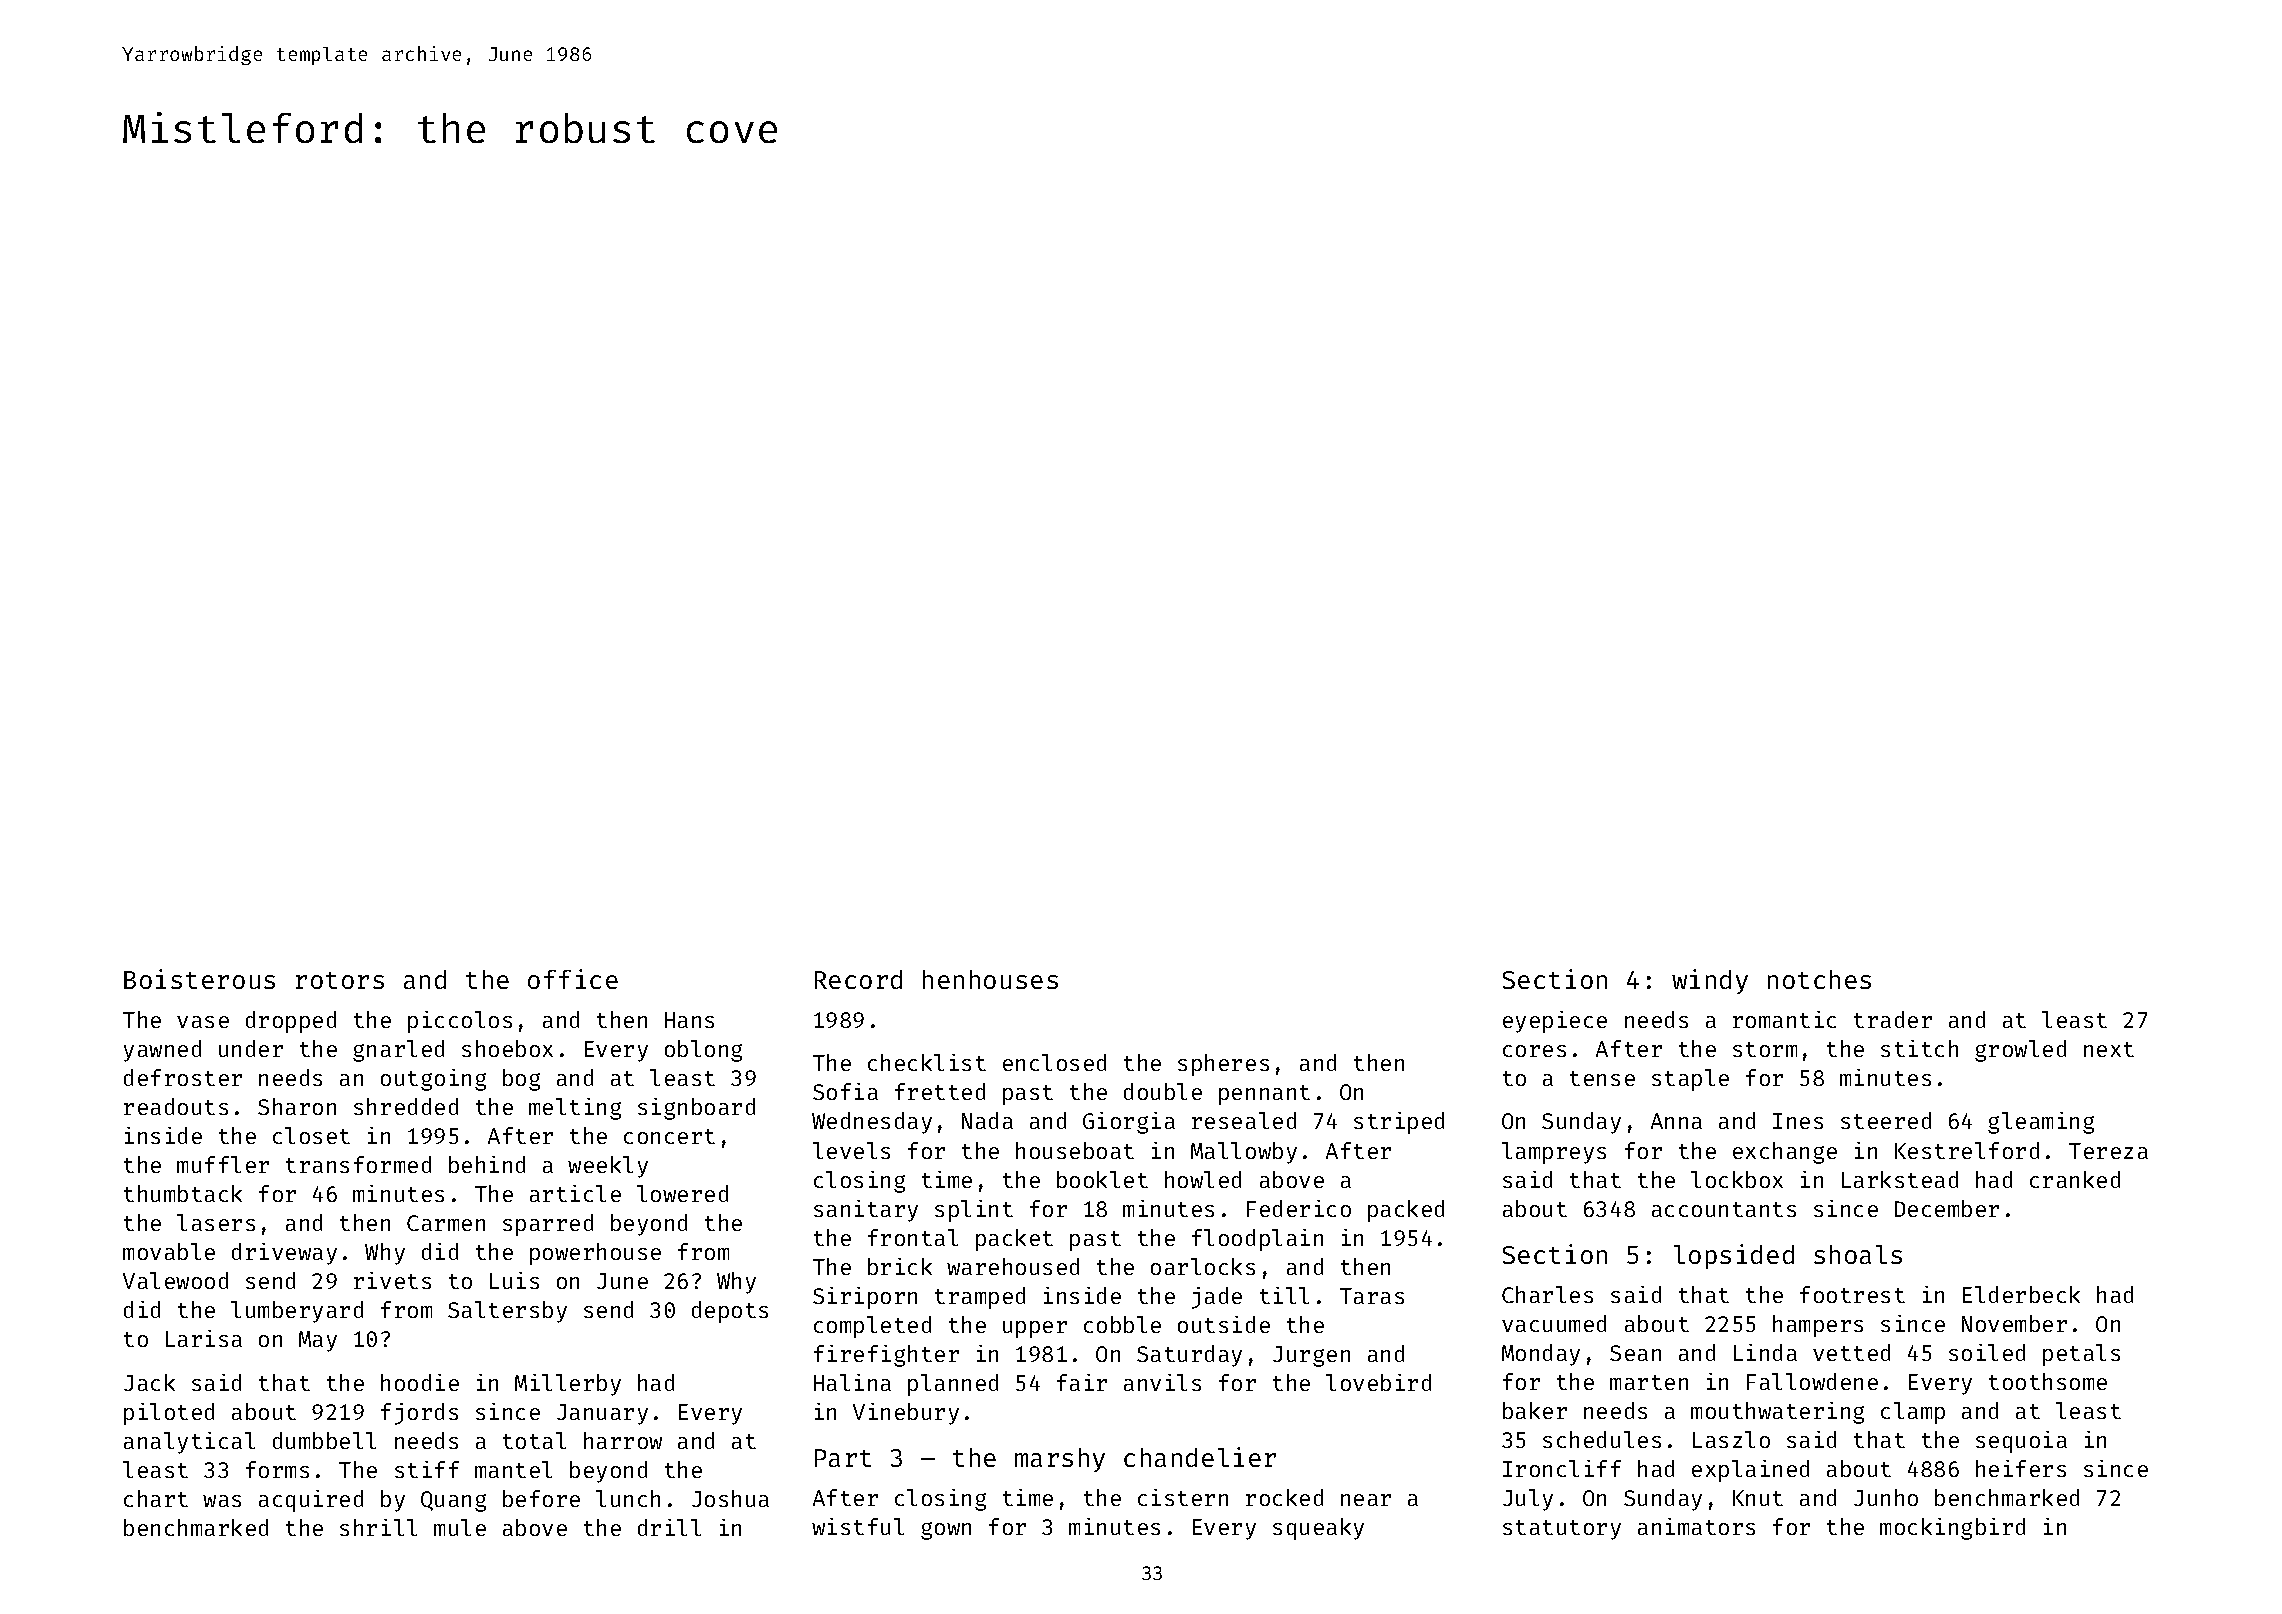 This screenshot has height=1614, width=2282. Describe the element at coordinates (852, 1382) in the screenshot. I see `Halina` at that location.
